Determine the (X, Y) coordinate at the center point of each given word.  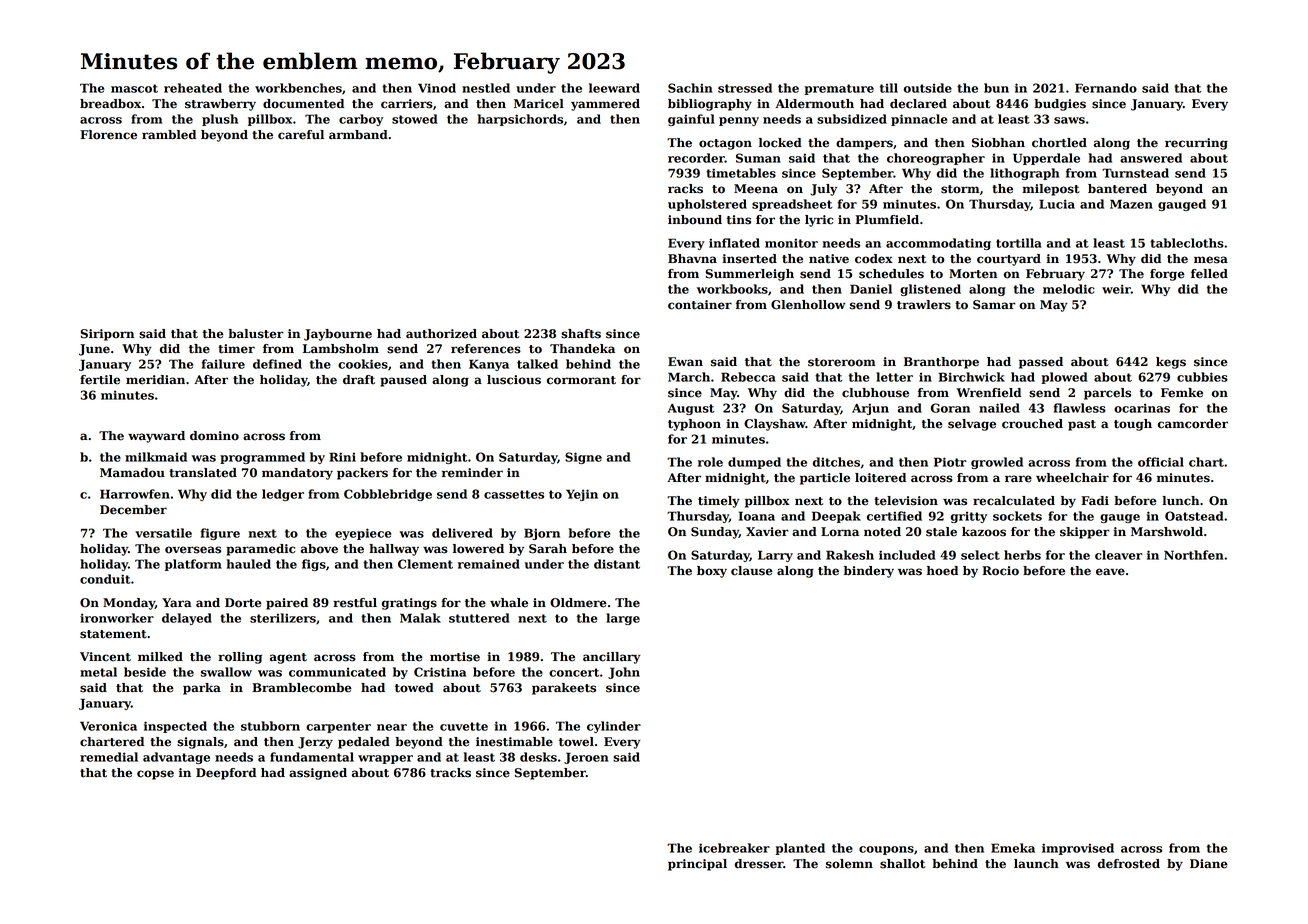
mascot (134, 88)
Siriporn (107, 335)
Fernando (1106, 88)
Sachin (690, 88)
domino (214, 436)
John (624, 673)
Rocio (1000, 571)
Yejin (582, 495)
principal (697, 865)
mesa (1211, 260)
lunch (1180, 501)
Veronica (108, 726)
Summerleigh (750, 275)
